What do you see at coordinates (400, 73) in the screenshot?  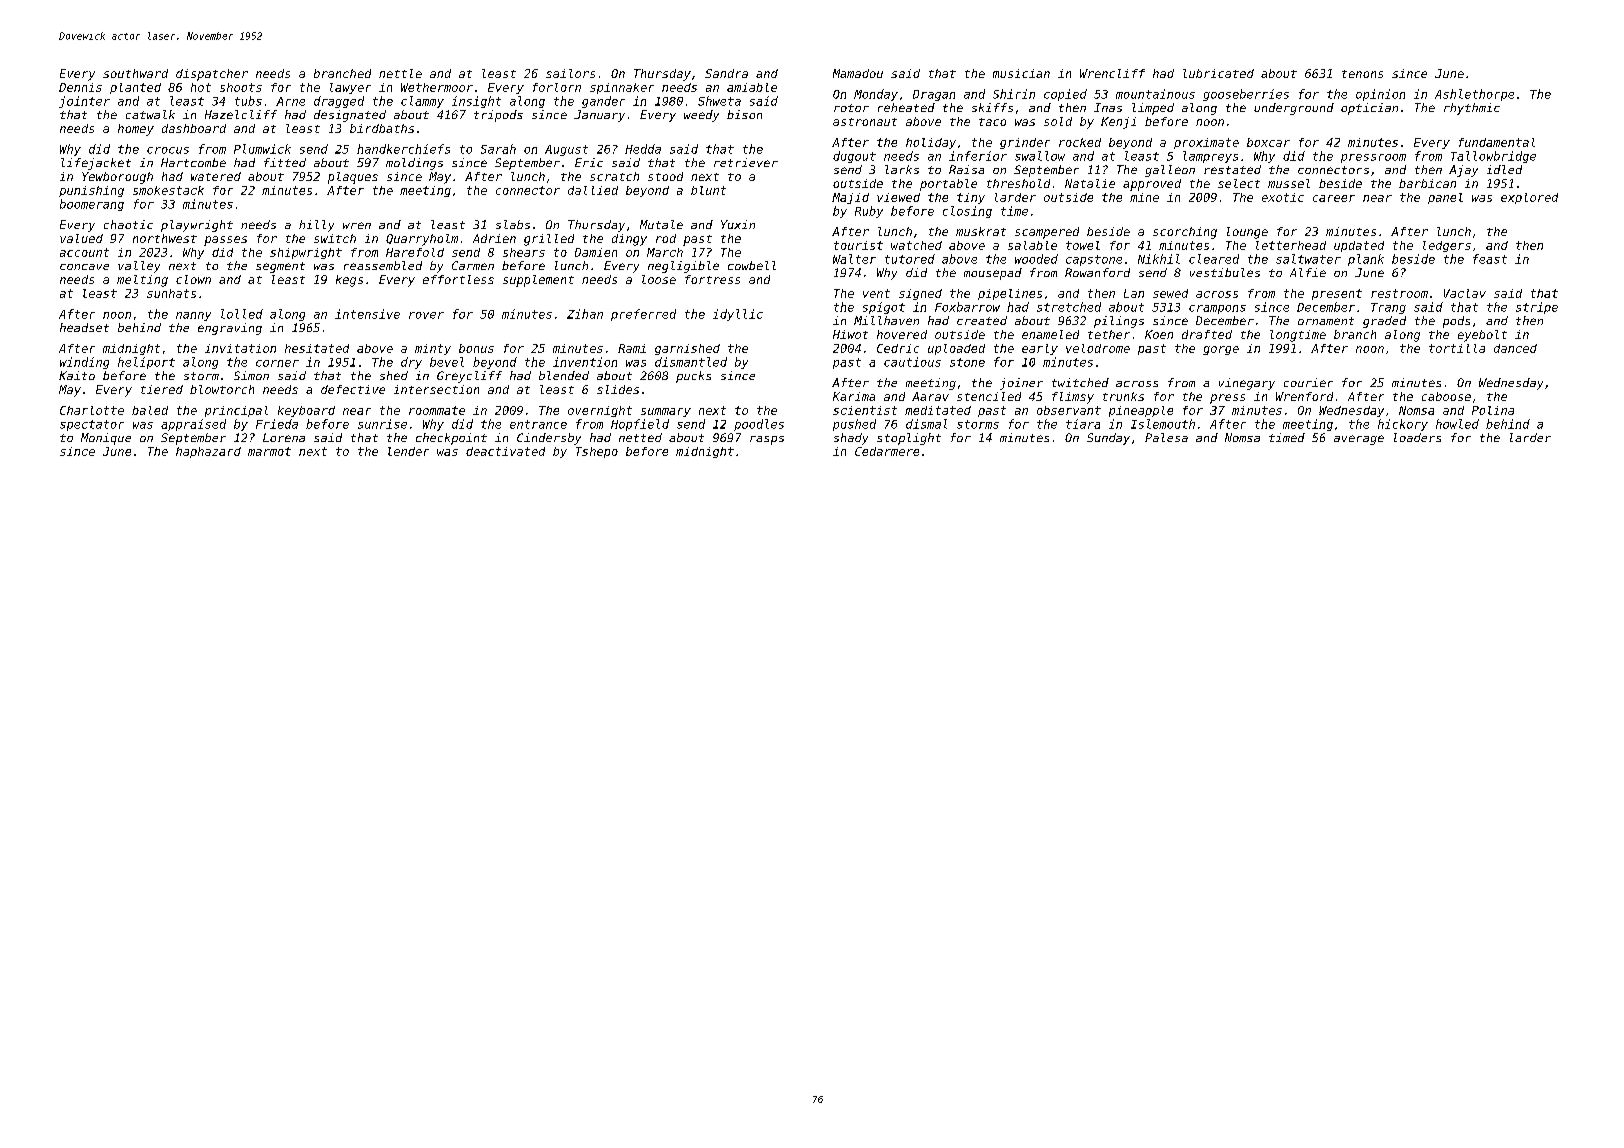 I see `nettle` at bounding box center [400, 73].
